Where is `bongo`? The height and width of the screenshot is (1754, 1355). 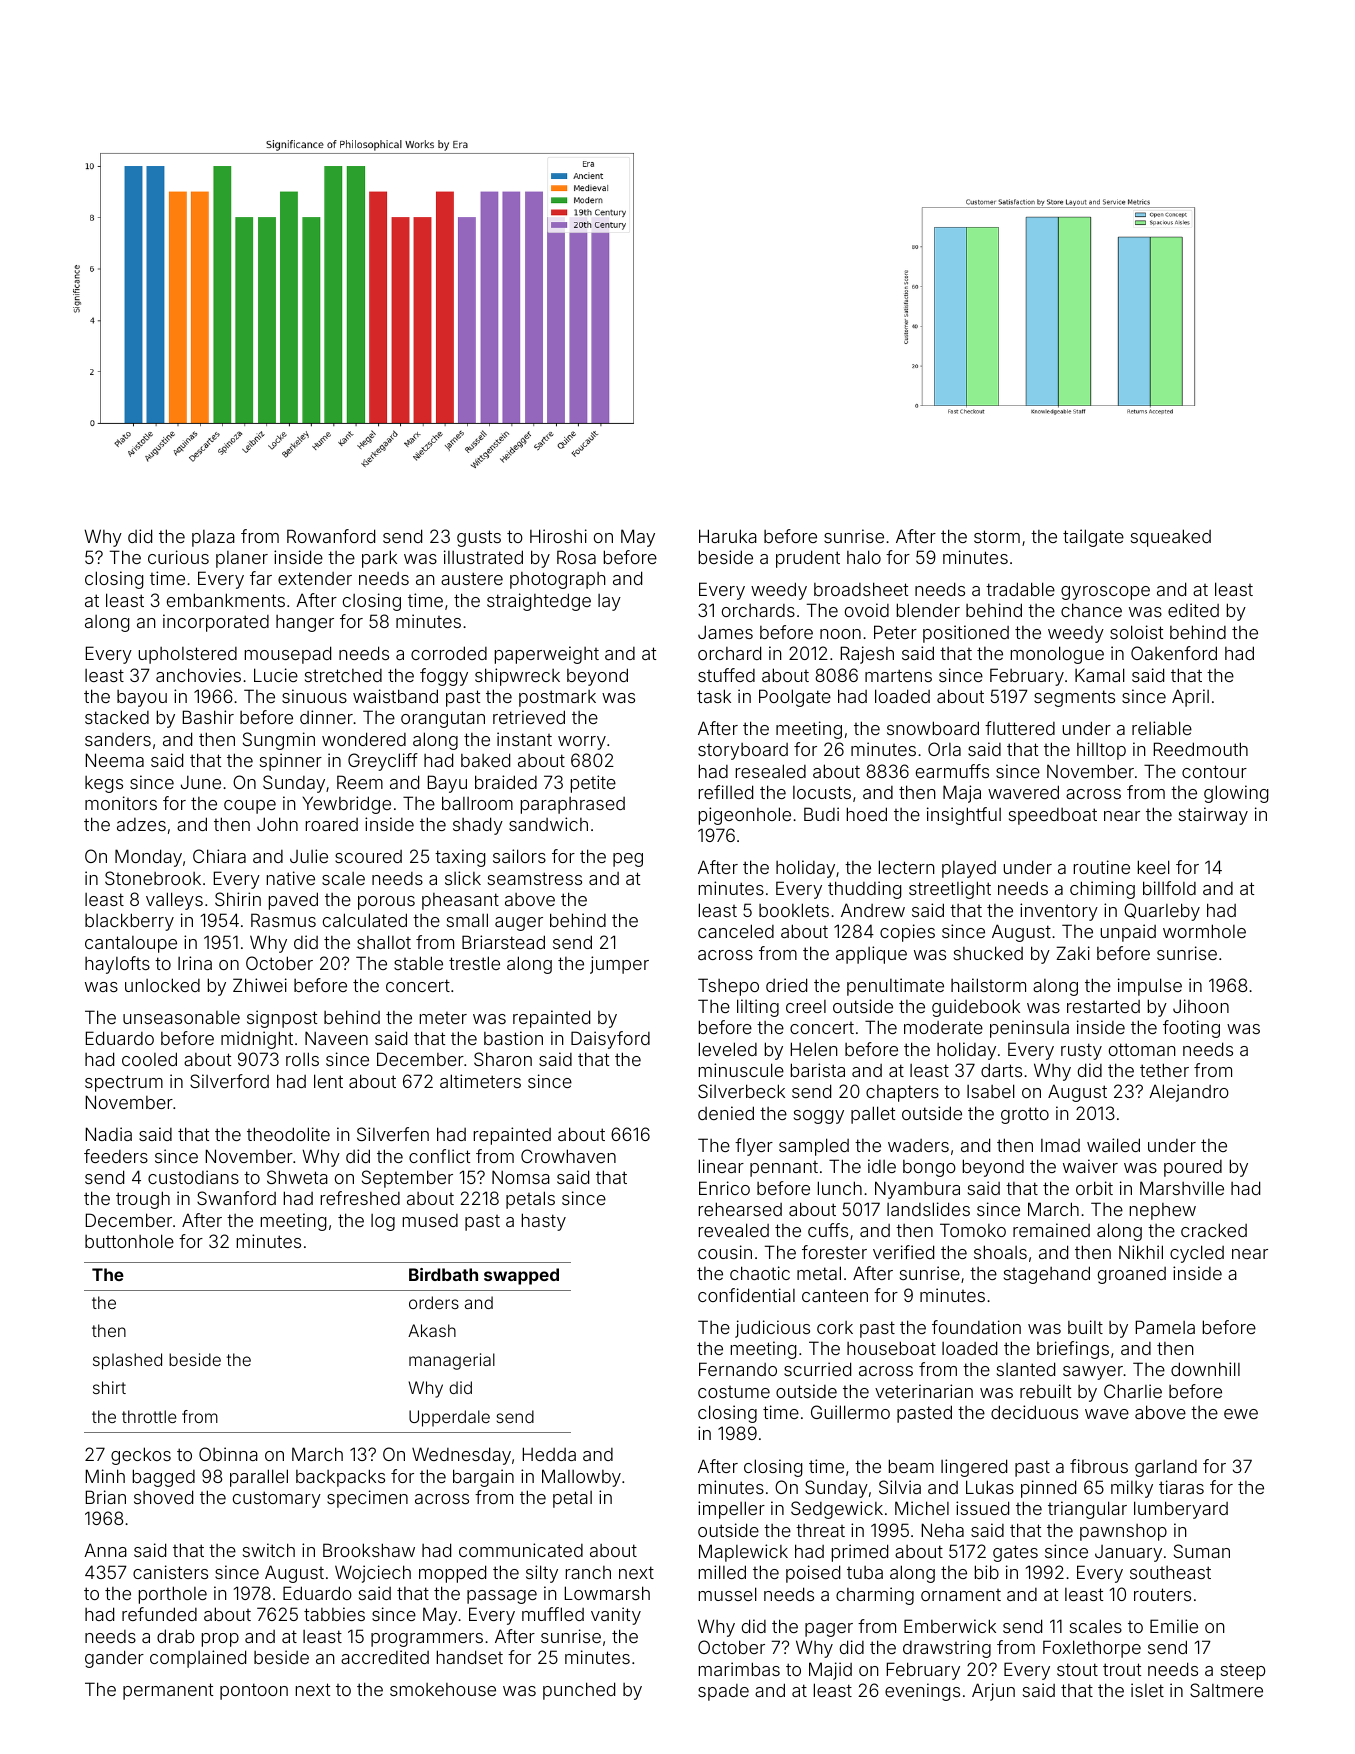
bongo is located at coordinates (929, 1168).
